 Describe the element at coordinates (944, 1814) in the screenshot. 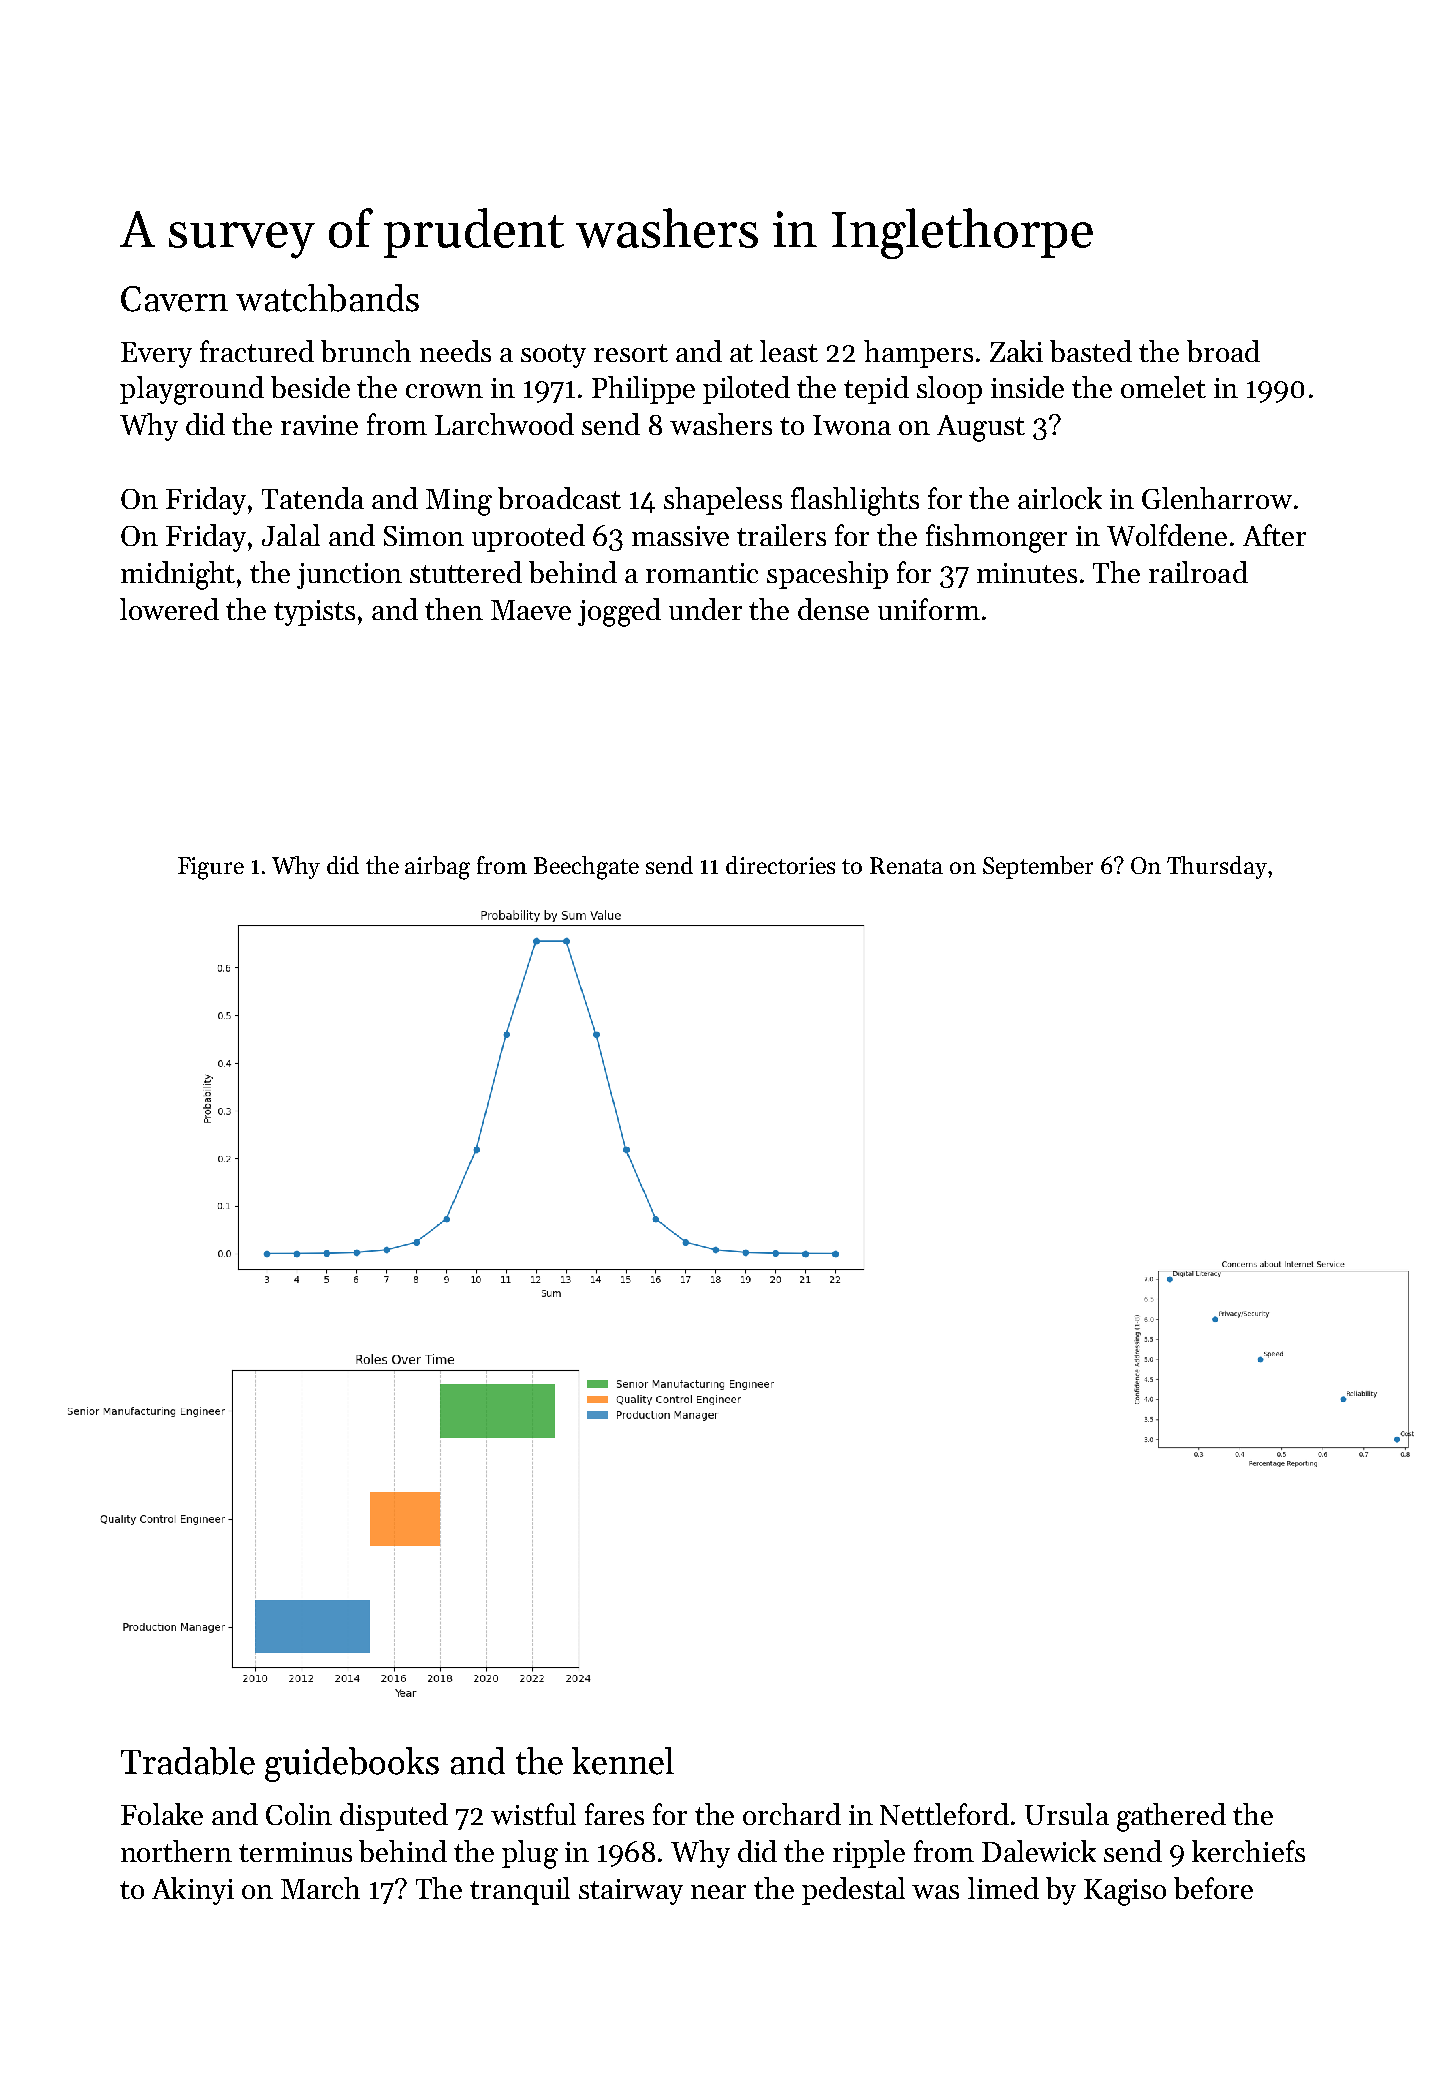

I see `Nettleford` at that location.
